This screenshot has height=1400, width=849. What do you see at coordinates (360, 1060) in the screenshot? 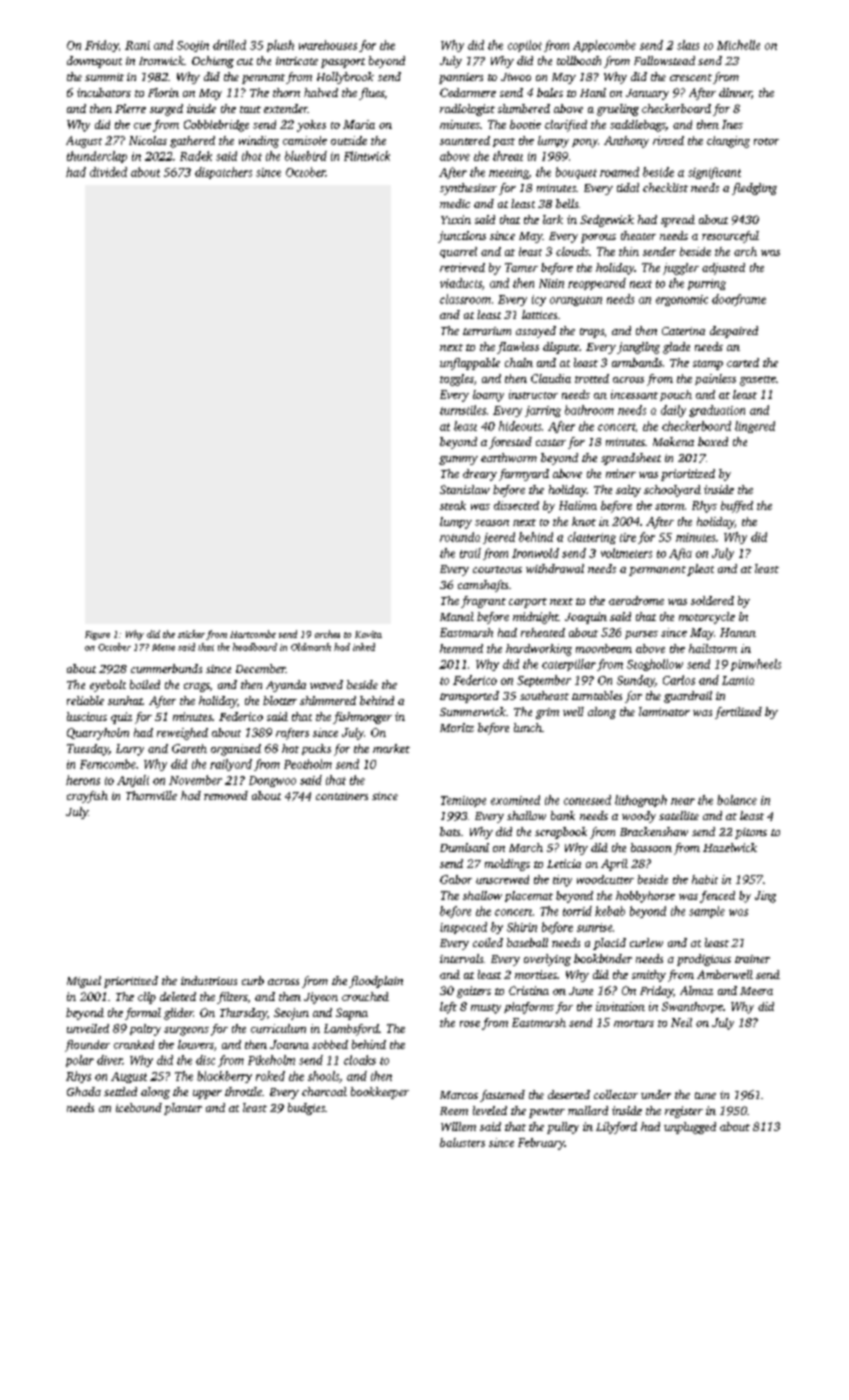
I see `cloaks` at bounding box center [360, 1060].
